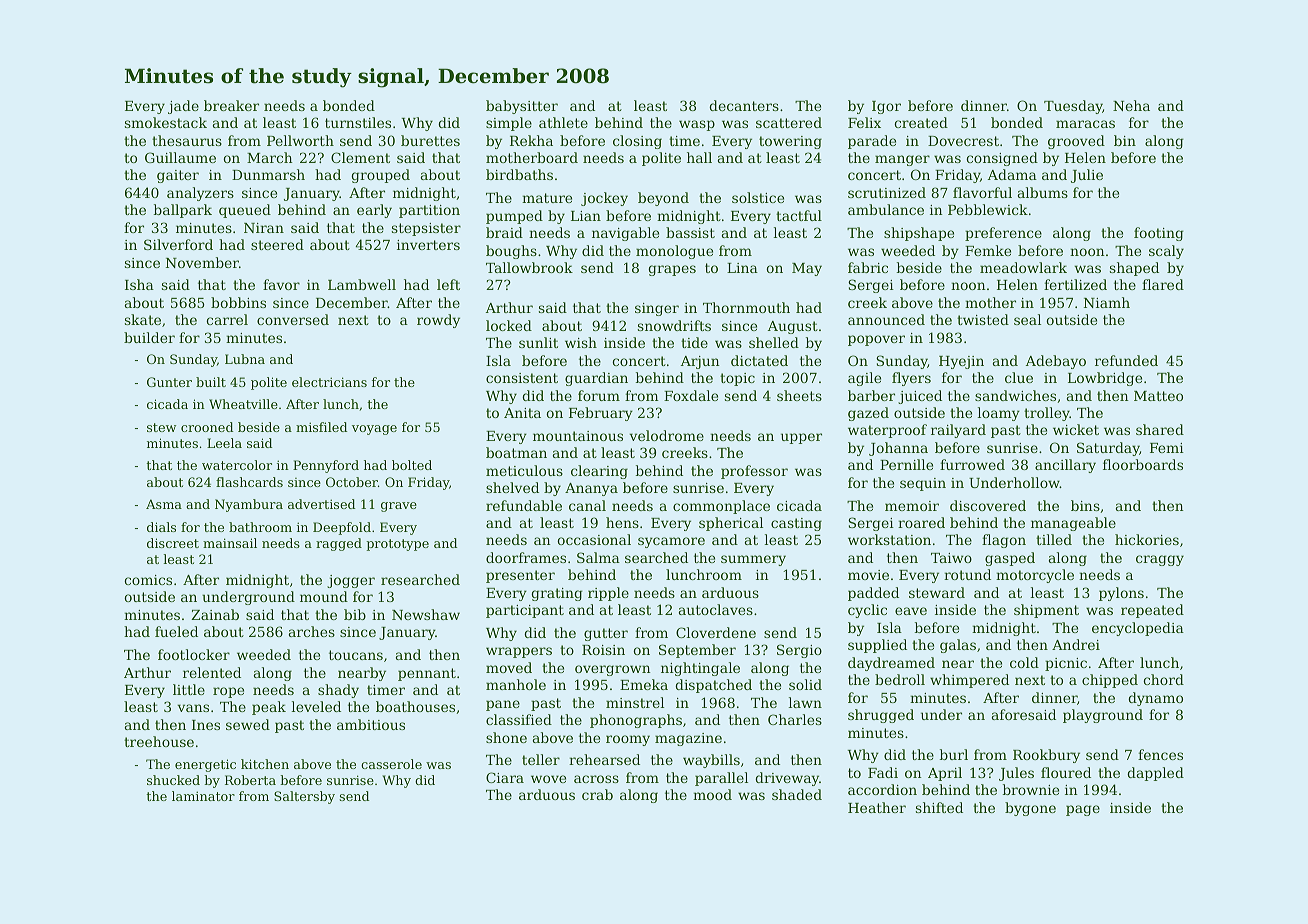 The width and height of the page is (1308, 924). Describe the element at coordinates (939, 807) in the page. I see `shifted` at that location.
